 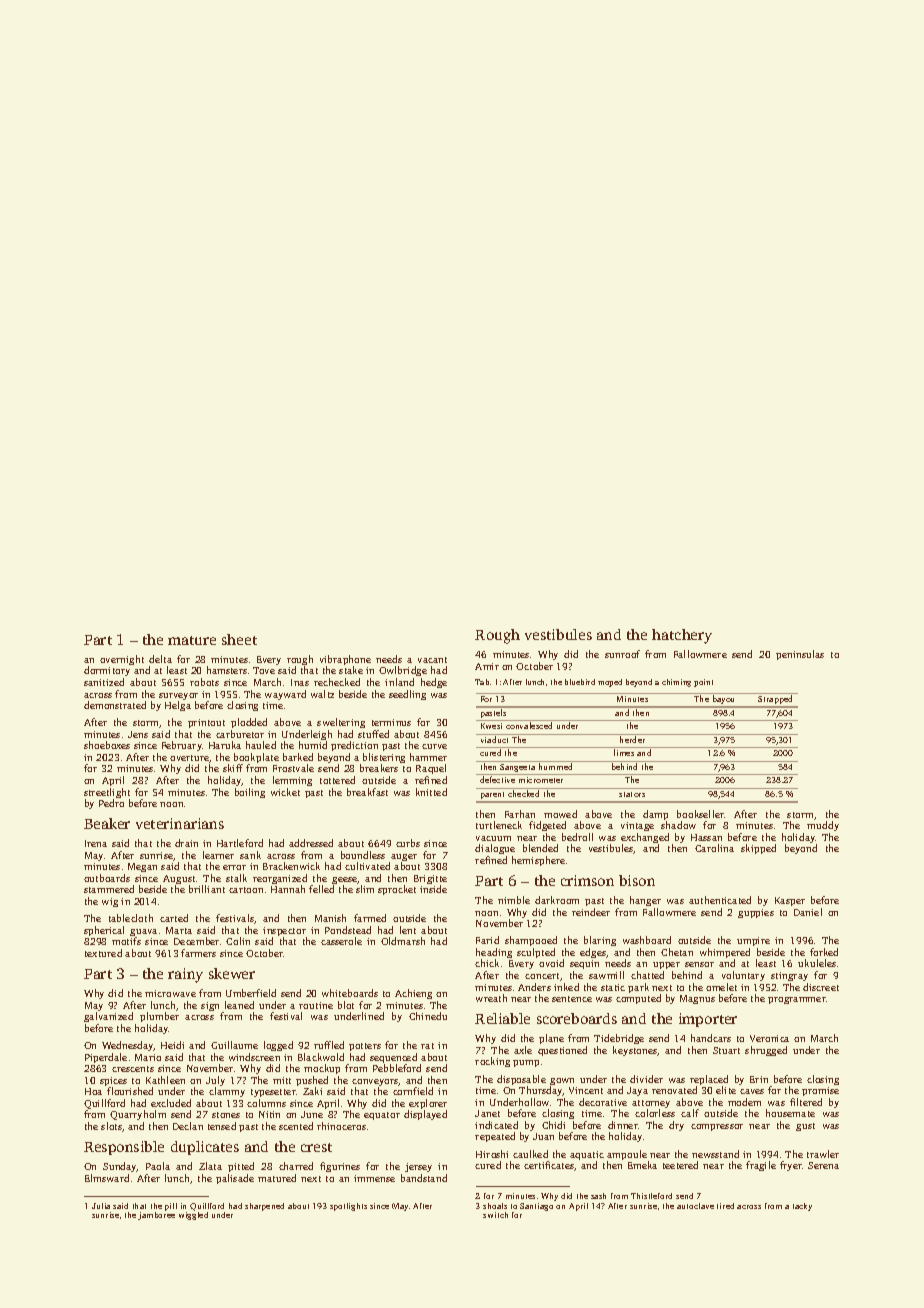 I want to click on conveyors, so click(x=375, y=1082).
